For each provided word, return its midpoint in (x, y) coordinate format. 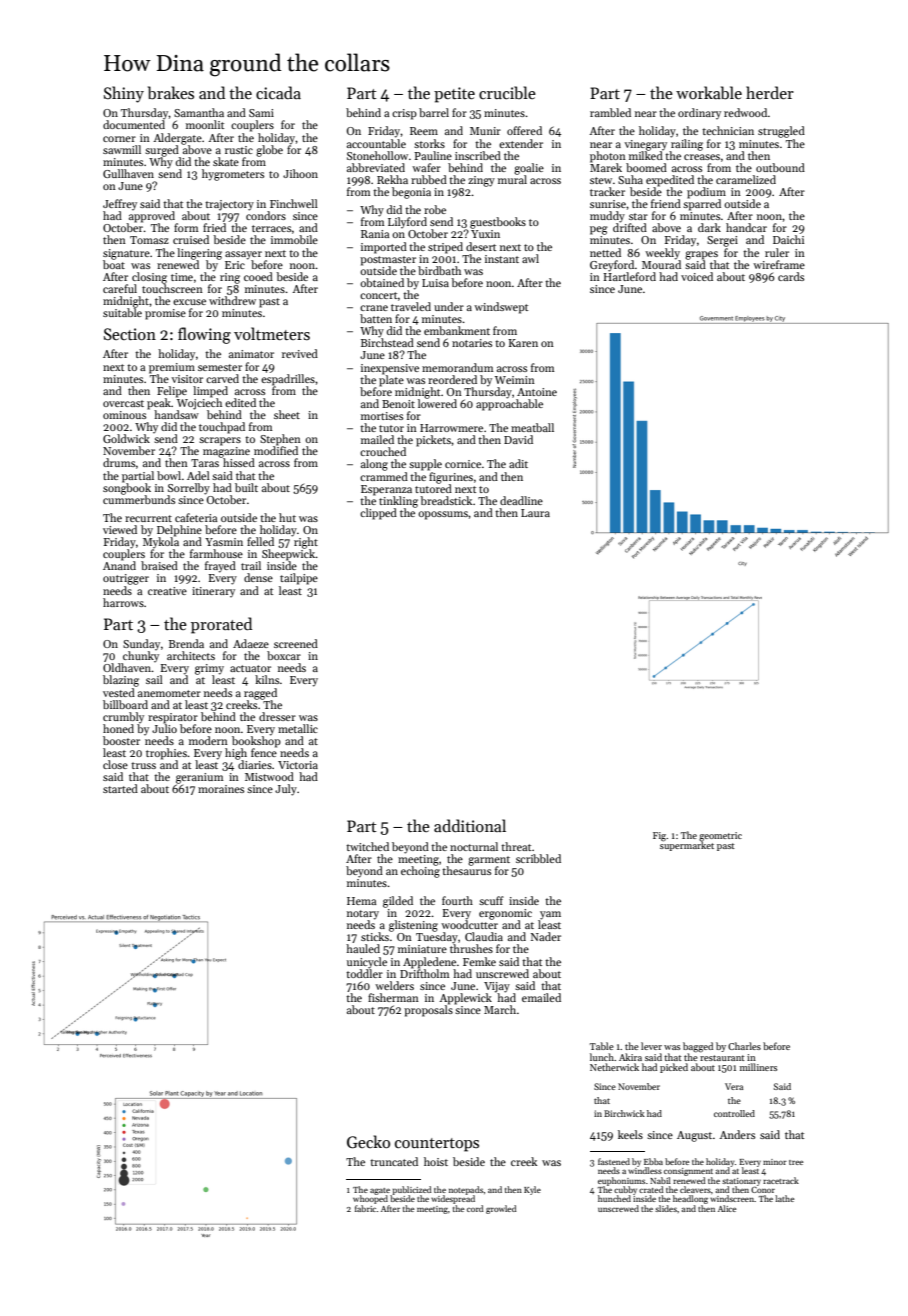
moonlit (205, 124)
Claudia (484, 936)
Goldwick (126, 438)
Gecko (368, 1142)
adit (518, 463)
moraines (221, 789)
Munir (485, 131)
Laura (535, 513)
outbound (780, 167)
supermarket (687, 846)
